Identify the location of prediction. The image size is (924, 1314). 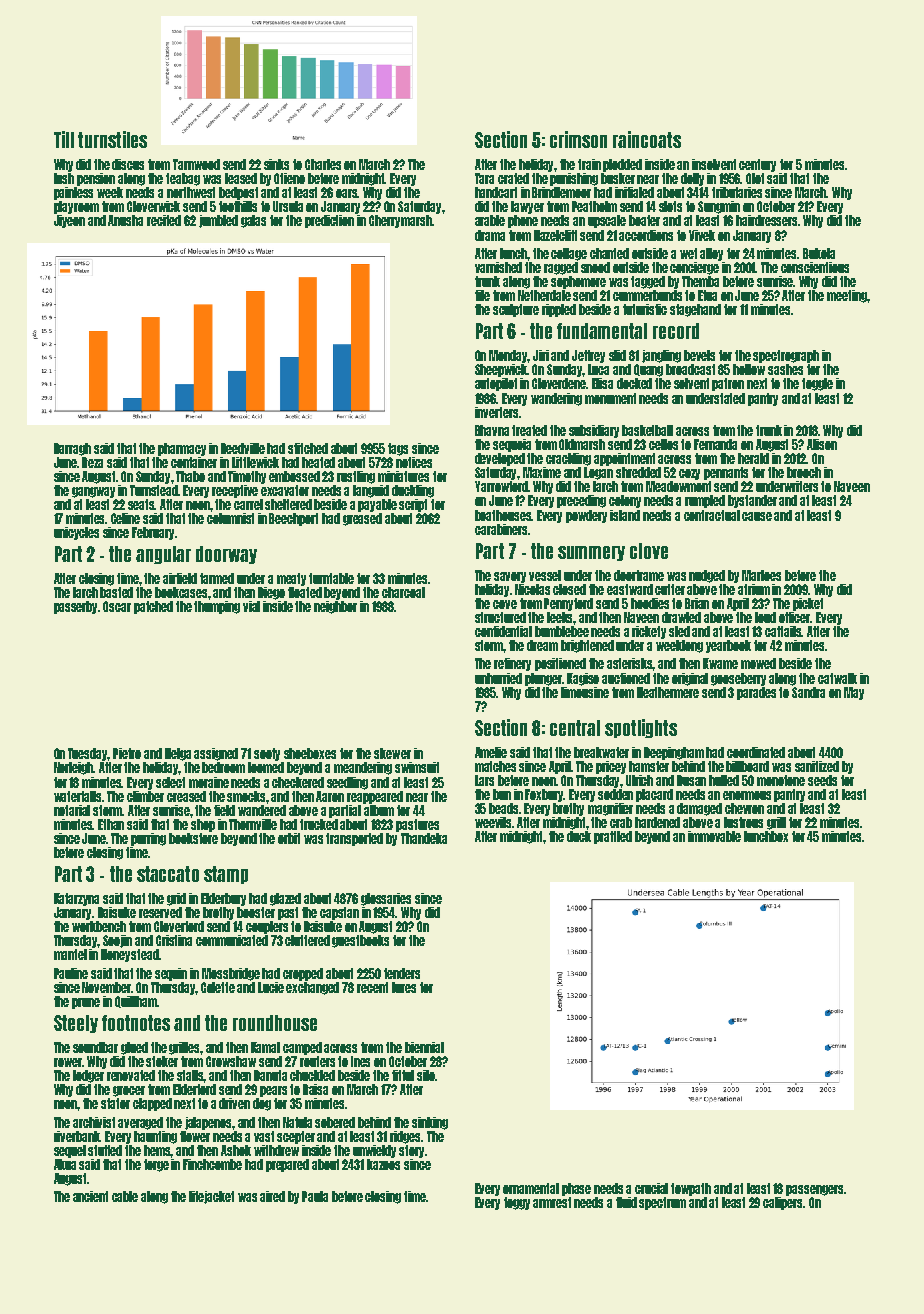
(329, 221).
